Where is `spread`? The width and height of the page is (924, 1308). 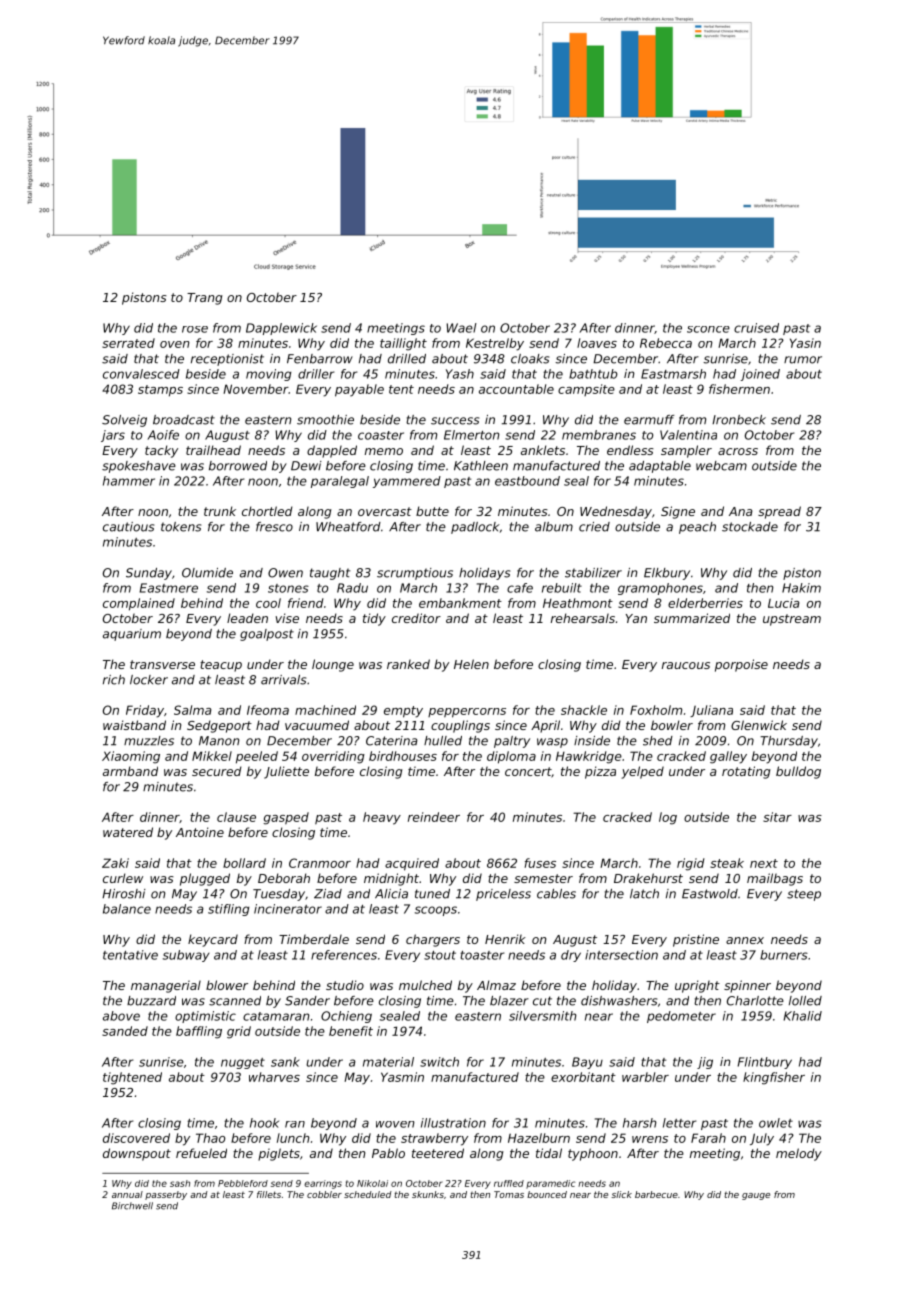
spread is located at coordinates (779, 512).
